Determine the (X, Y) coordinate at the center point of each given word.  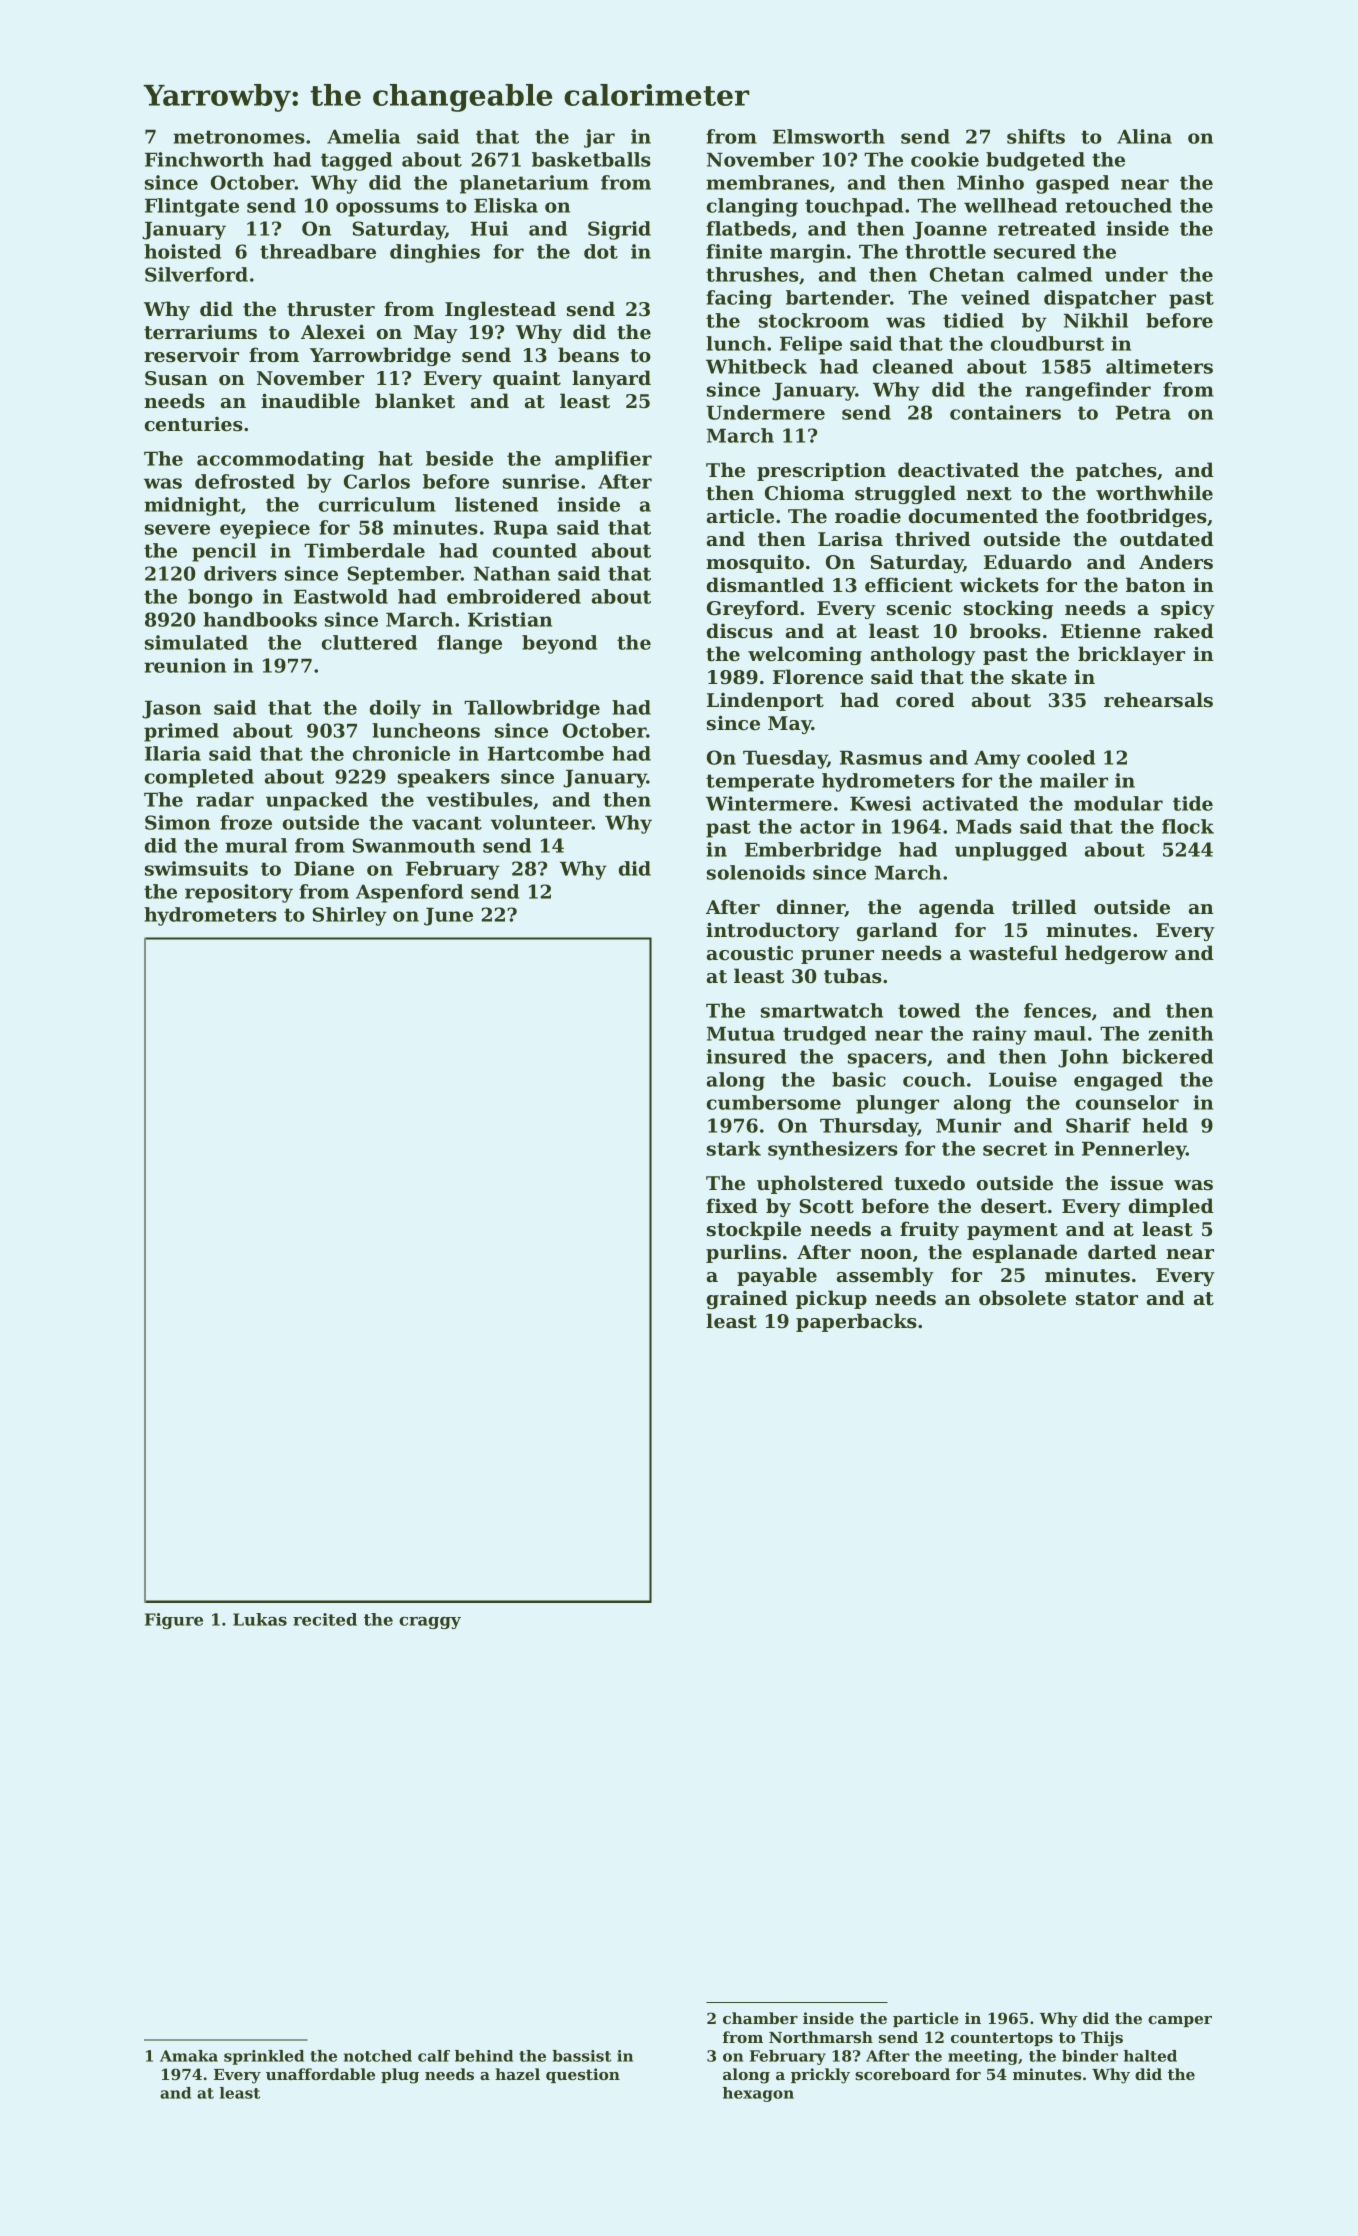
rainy (999, 1035)
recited (325, 1619)
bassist (581, 2056)
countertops (1002, 2039)
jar (599, 138)
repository (239, 893)
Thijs (1102, 2039)
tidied (973, 320)
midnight (192, 506)
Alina (1144, 136)
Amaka (189, 2056)
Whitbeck (756, 366)
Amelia (363, 136)
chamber (760, 2018)
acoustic (750, 953)
